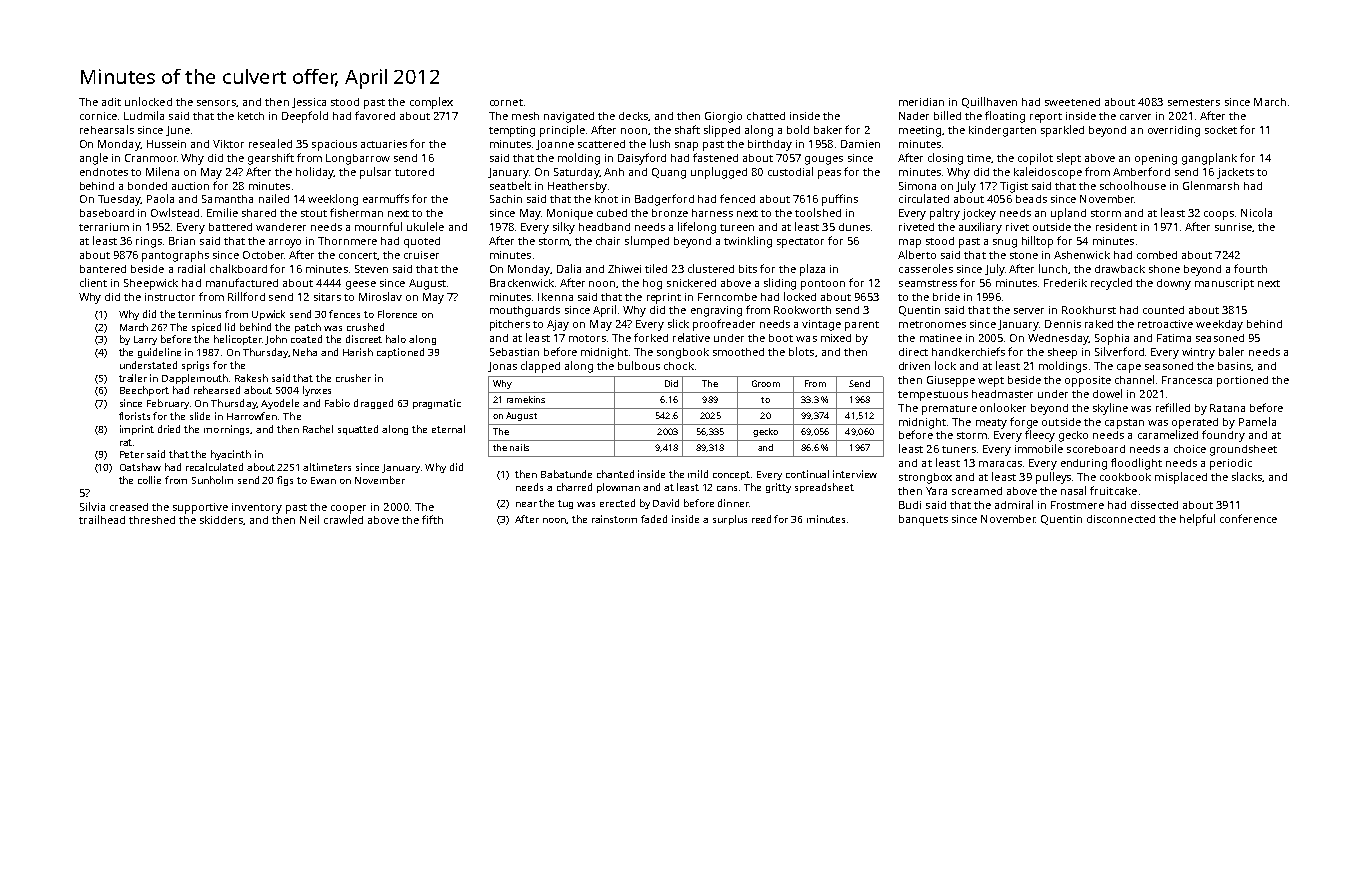 The height and width of the screenshot is (887, 1372). I want to click on meridian, so click(921, 102).
